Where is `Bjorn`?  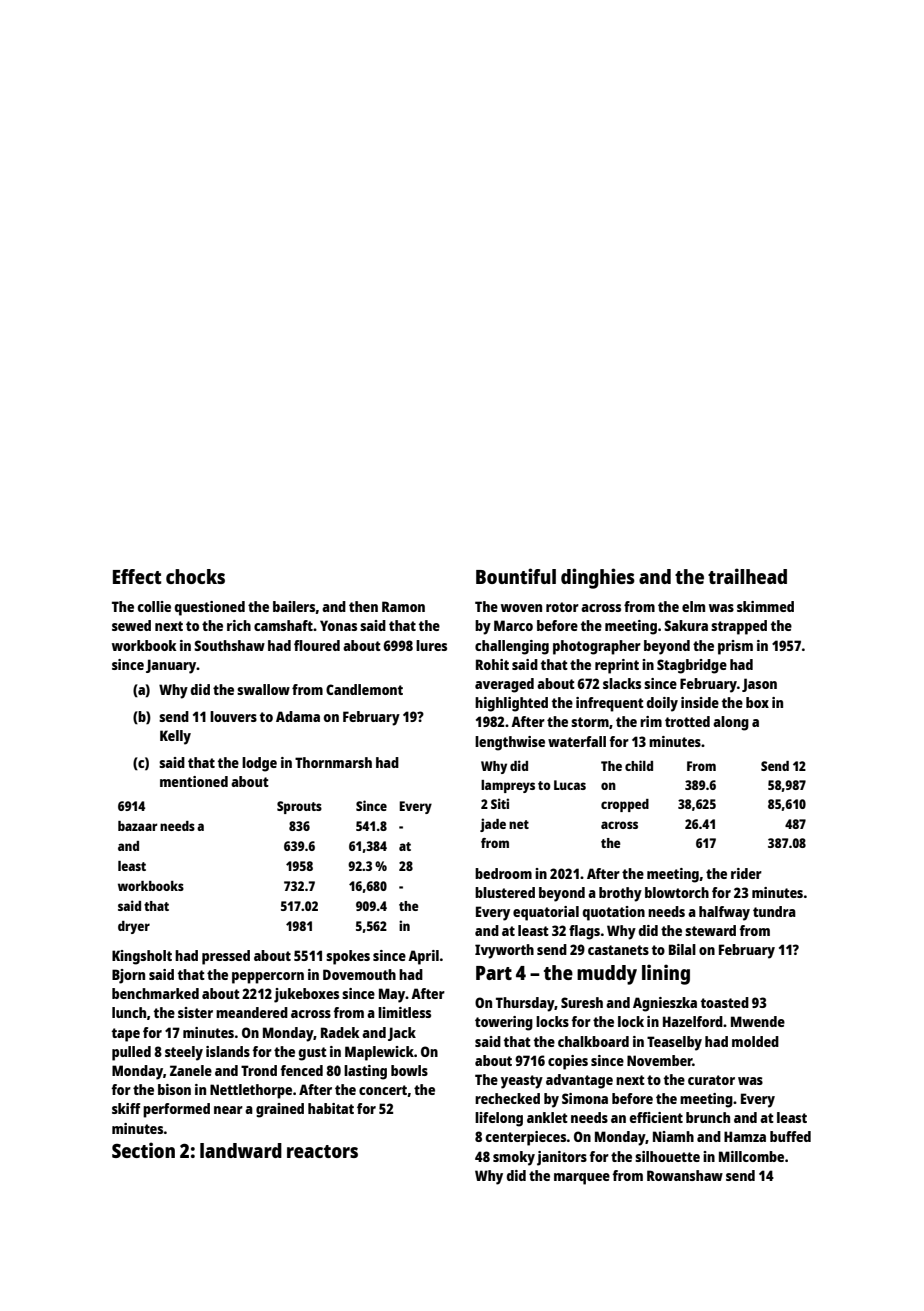 Bjorn is located at coordinates (128, 976).
